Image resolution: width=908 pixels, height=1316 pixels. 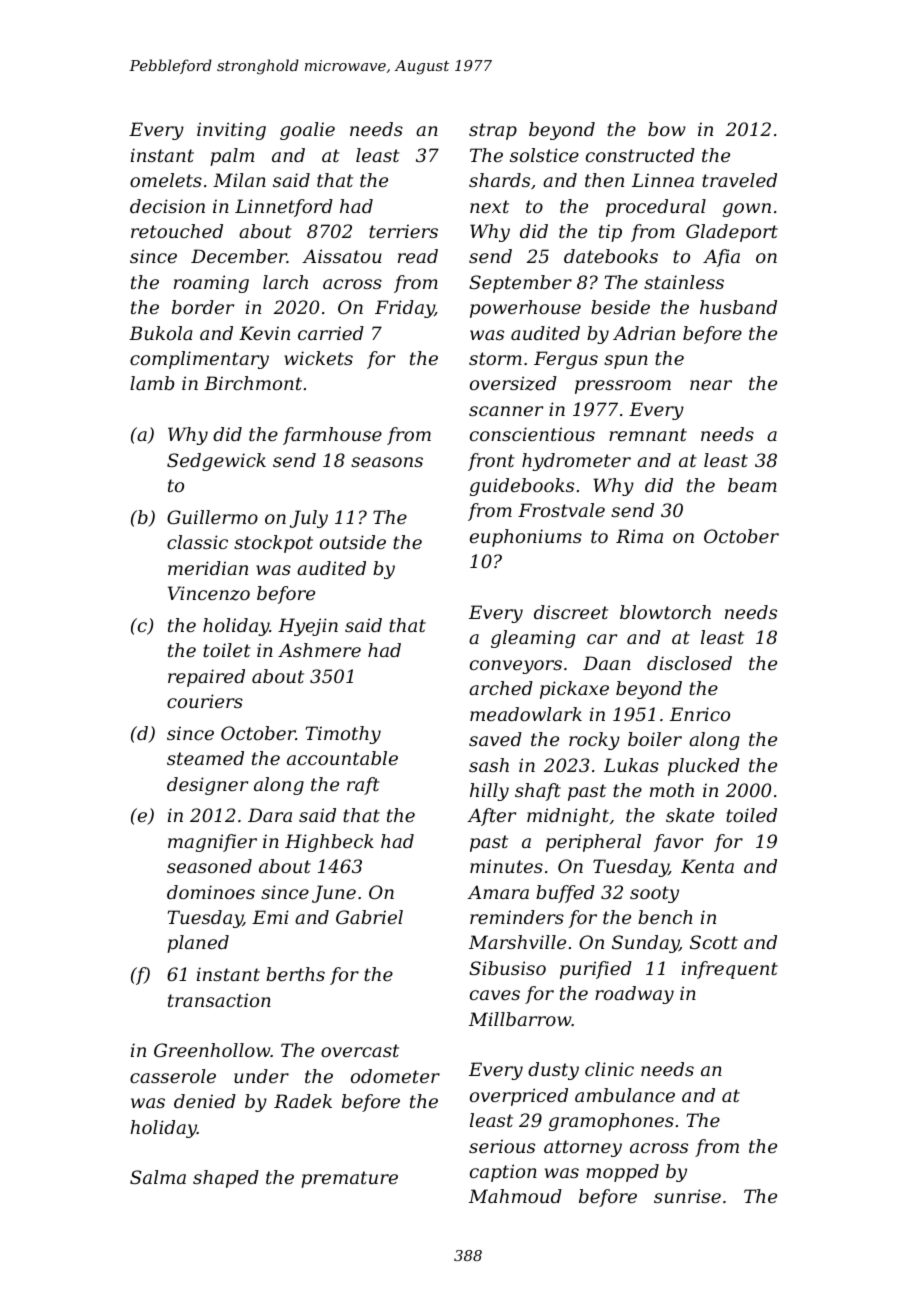 I want to click on beam, so click(x=752, y=485).
